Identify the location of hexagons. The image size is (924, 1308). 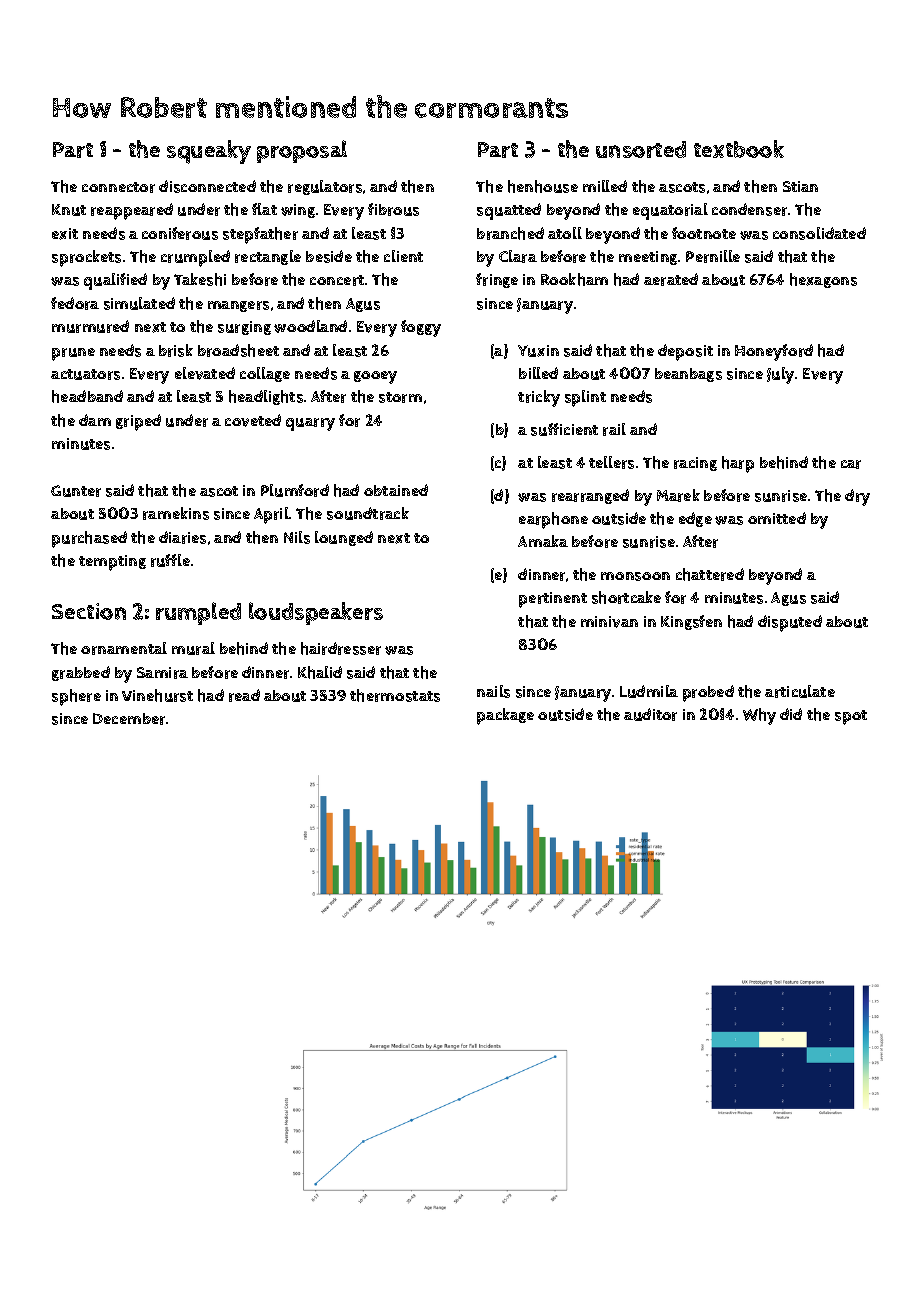
(823, 280).
